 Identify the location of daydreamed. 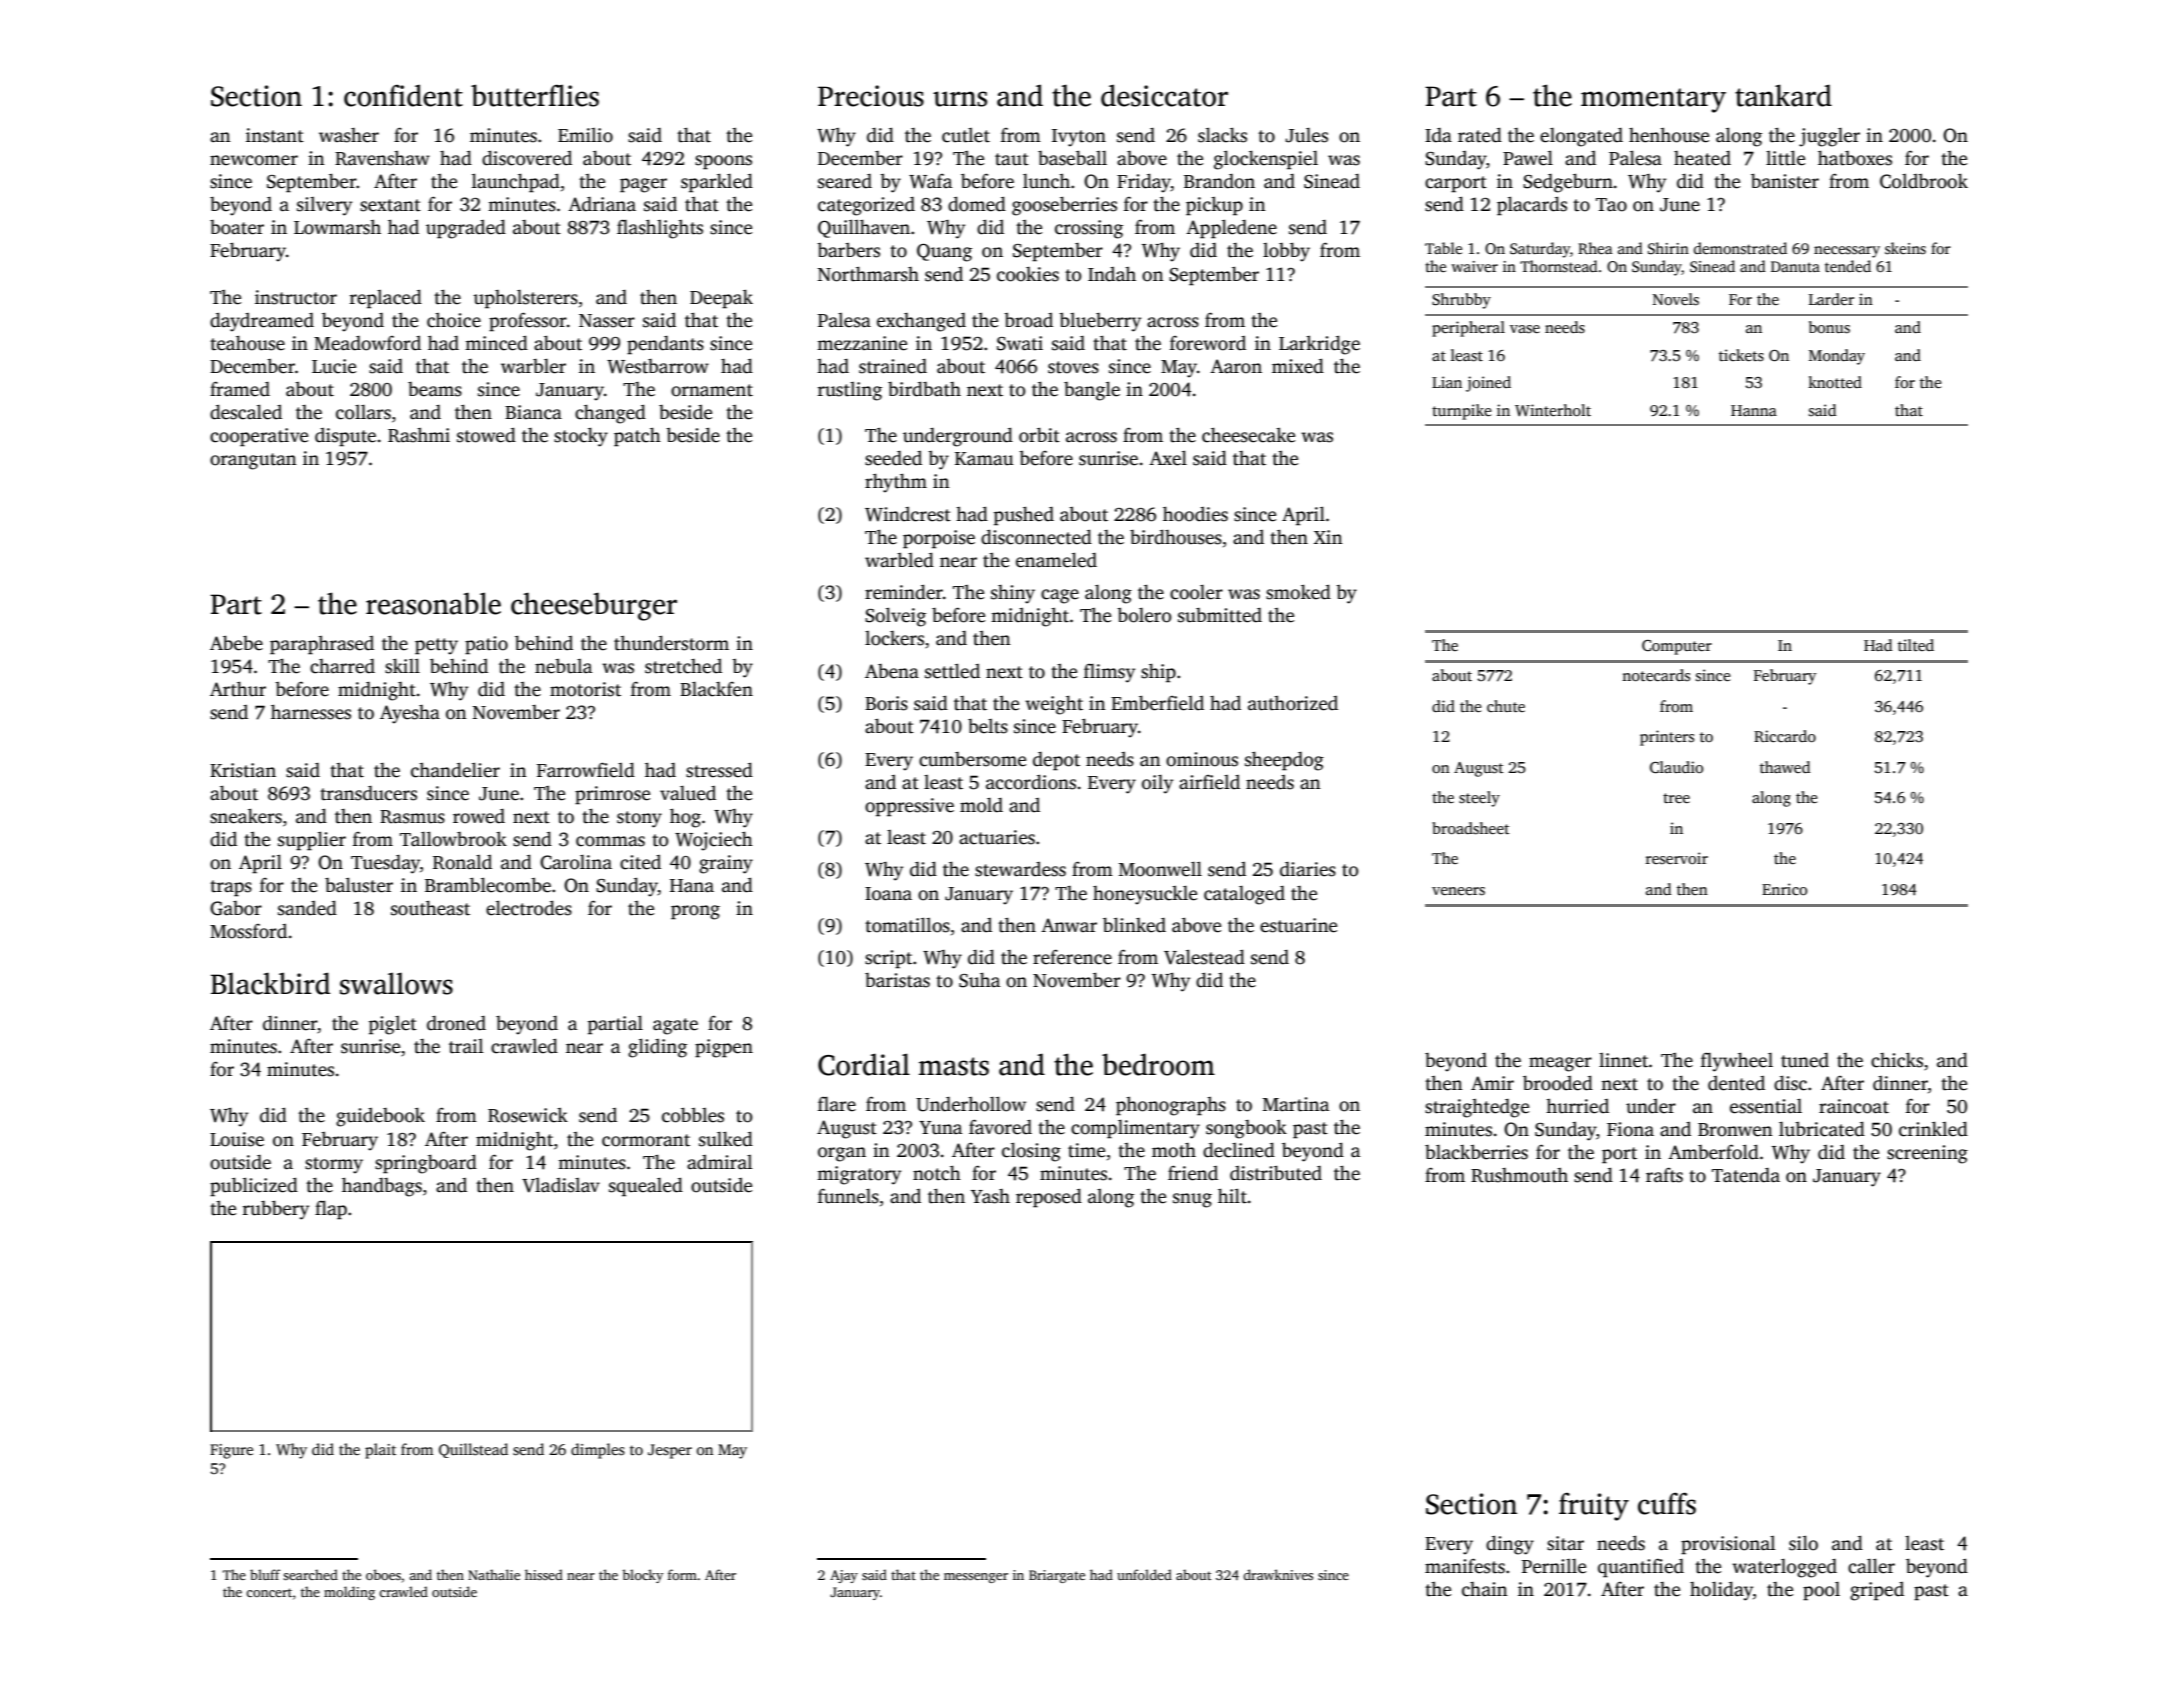
(262, 322).
